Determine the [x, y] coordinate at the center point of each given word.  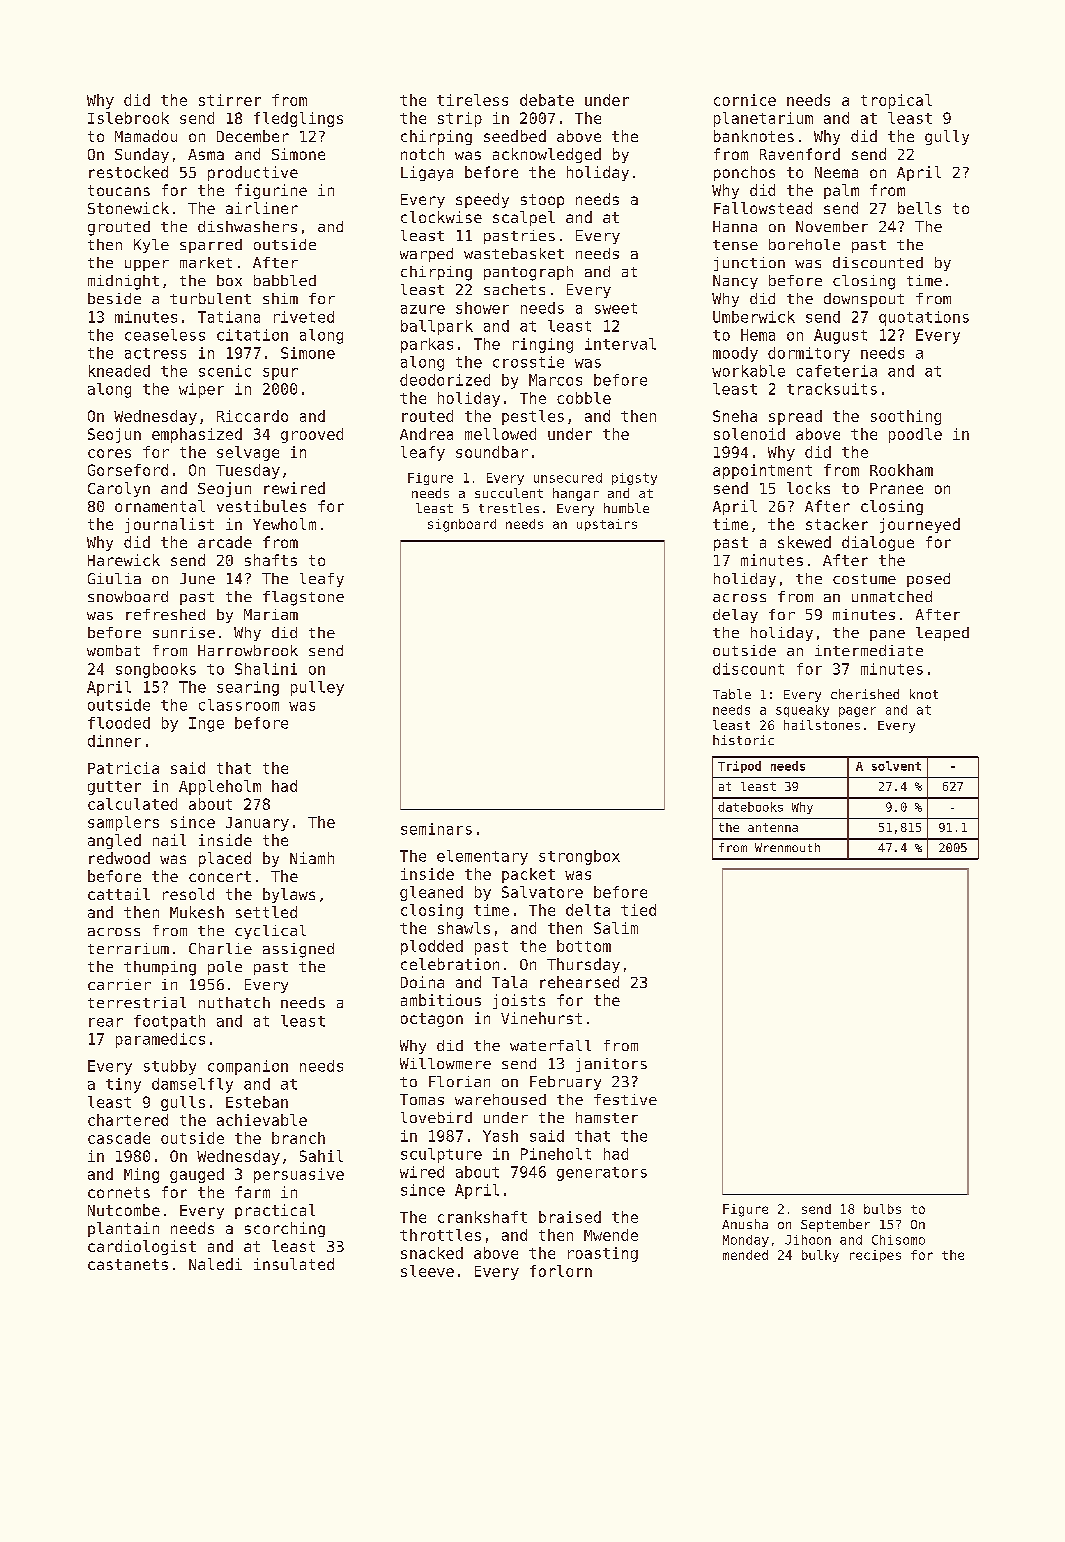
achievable [262, 1120]
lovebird [436, 1117]
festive [625, 1099]
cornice [745, 100]
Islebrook [128, 118]
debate [547, 100]
